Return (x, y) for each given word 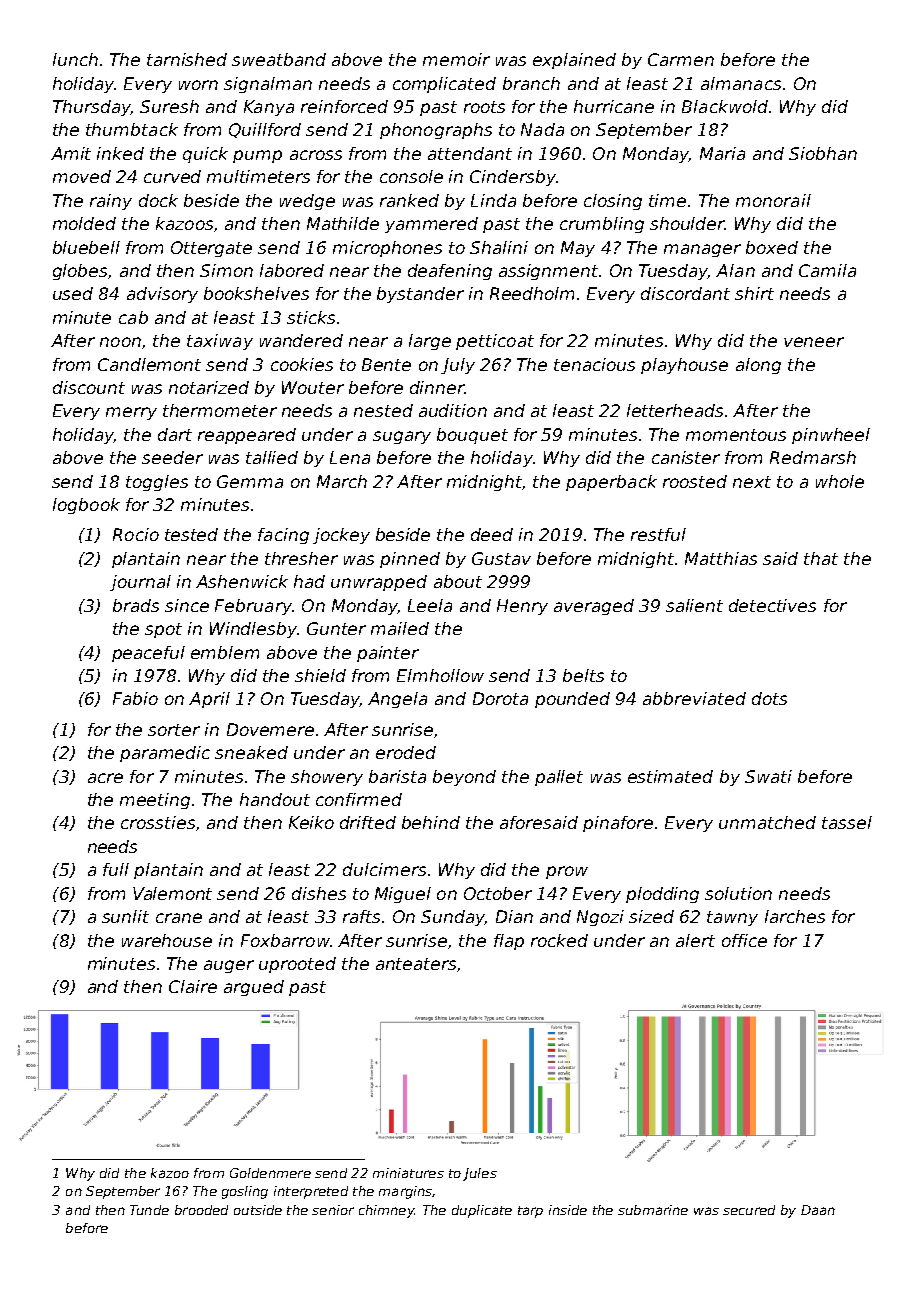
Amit (71, 153)
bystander (420, 295)
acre (105, 778)
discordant (685, 293)
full (116, 869)
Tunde (149, 1210)
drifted (368, 822)
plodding (662, 895)
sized (651, 916)
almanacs (741, 83)
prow (567, 872)
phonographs (436, 131)
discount (89, 387)
